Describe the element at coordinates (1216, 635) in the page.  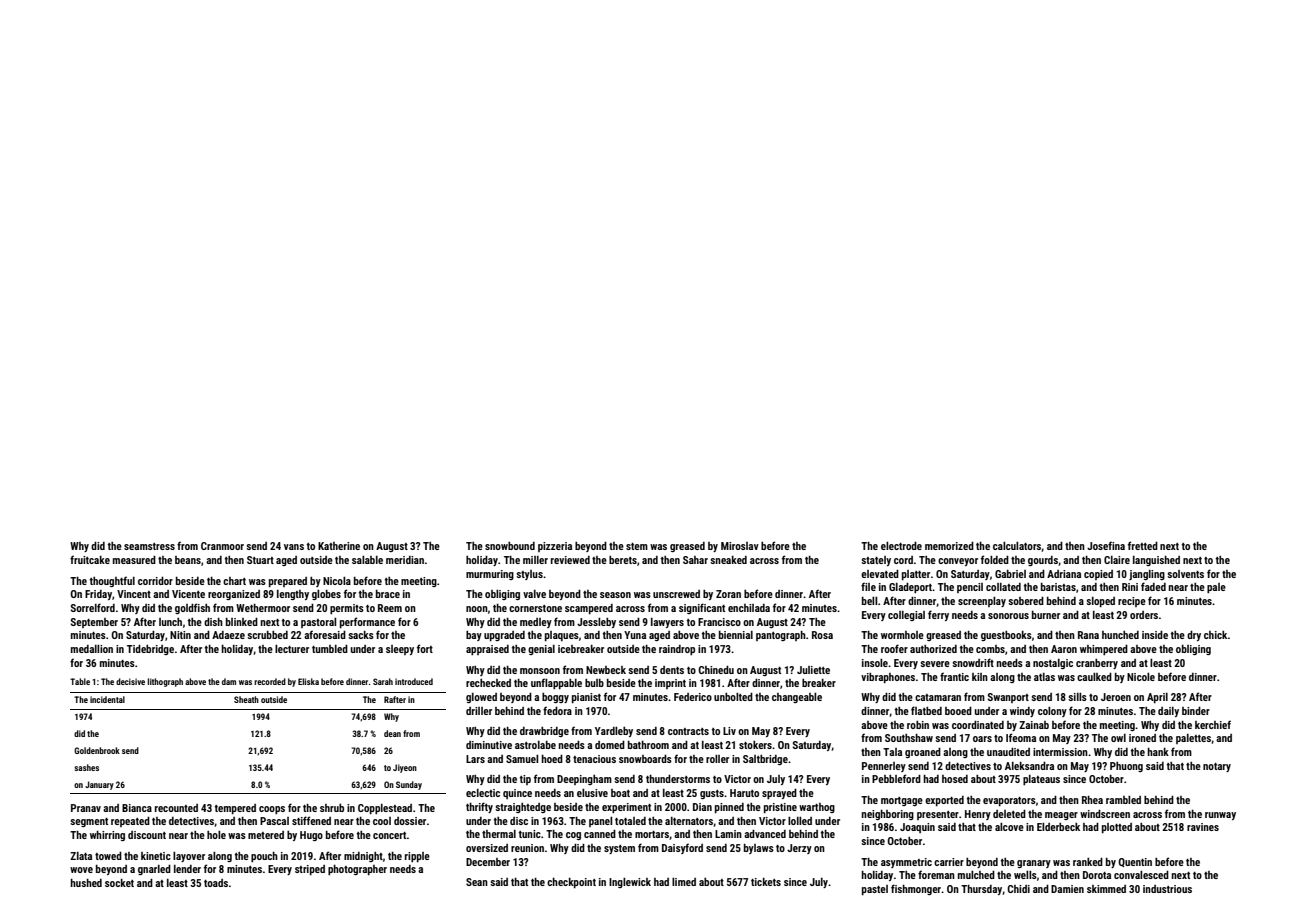
I see `chick` at that location.
